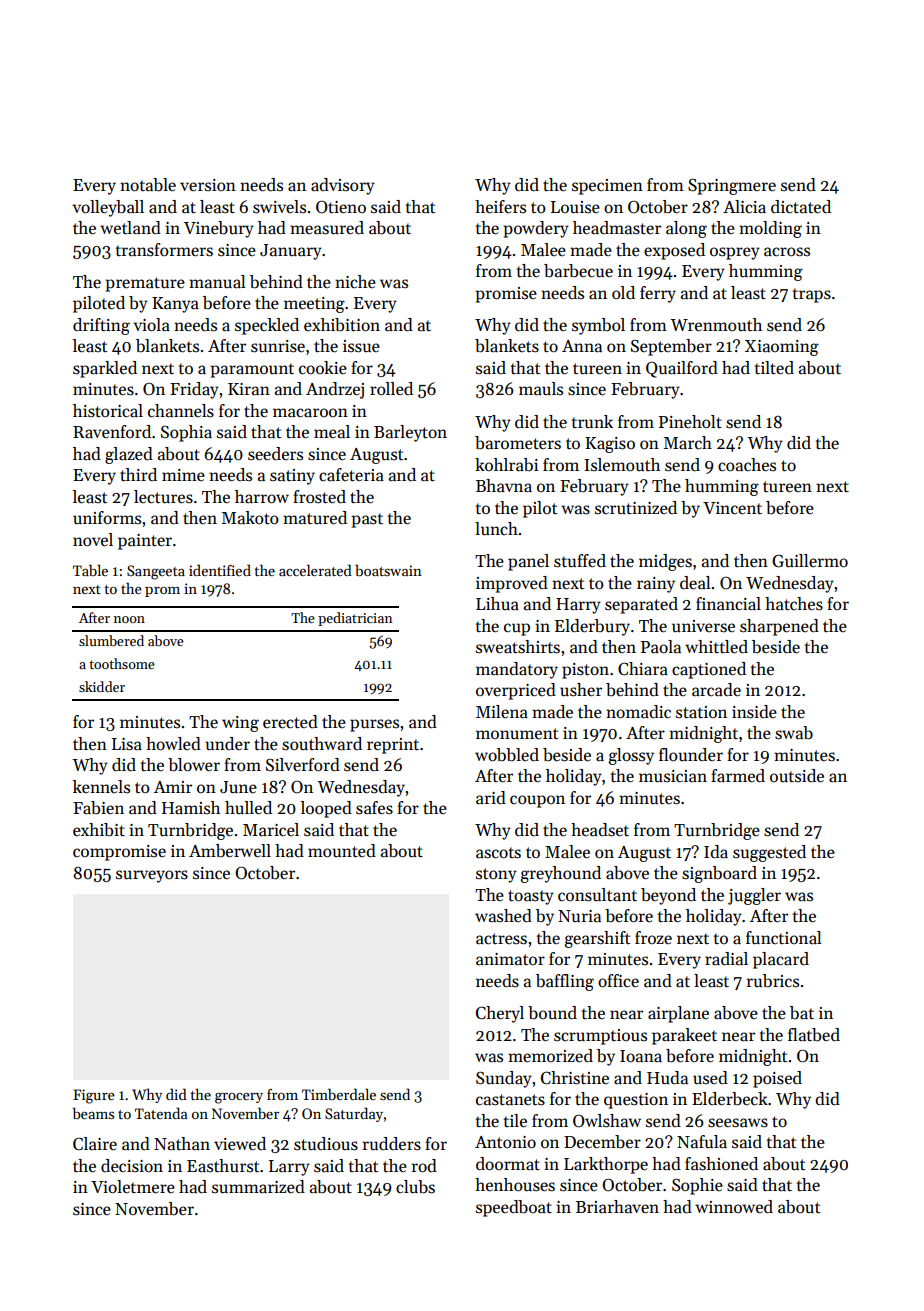  Describe the element at coordinates (152, 876) in the screenshot. I see `surveyors` at that location.
